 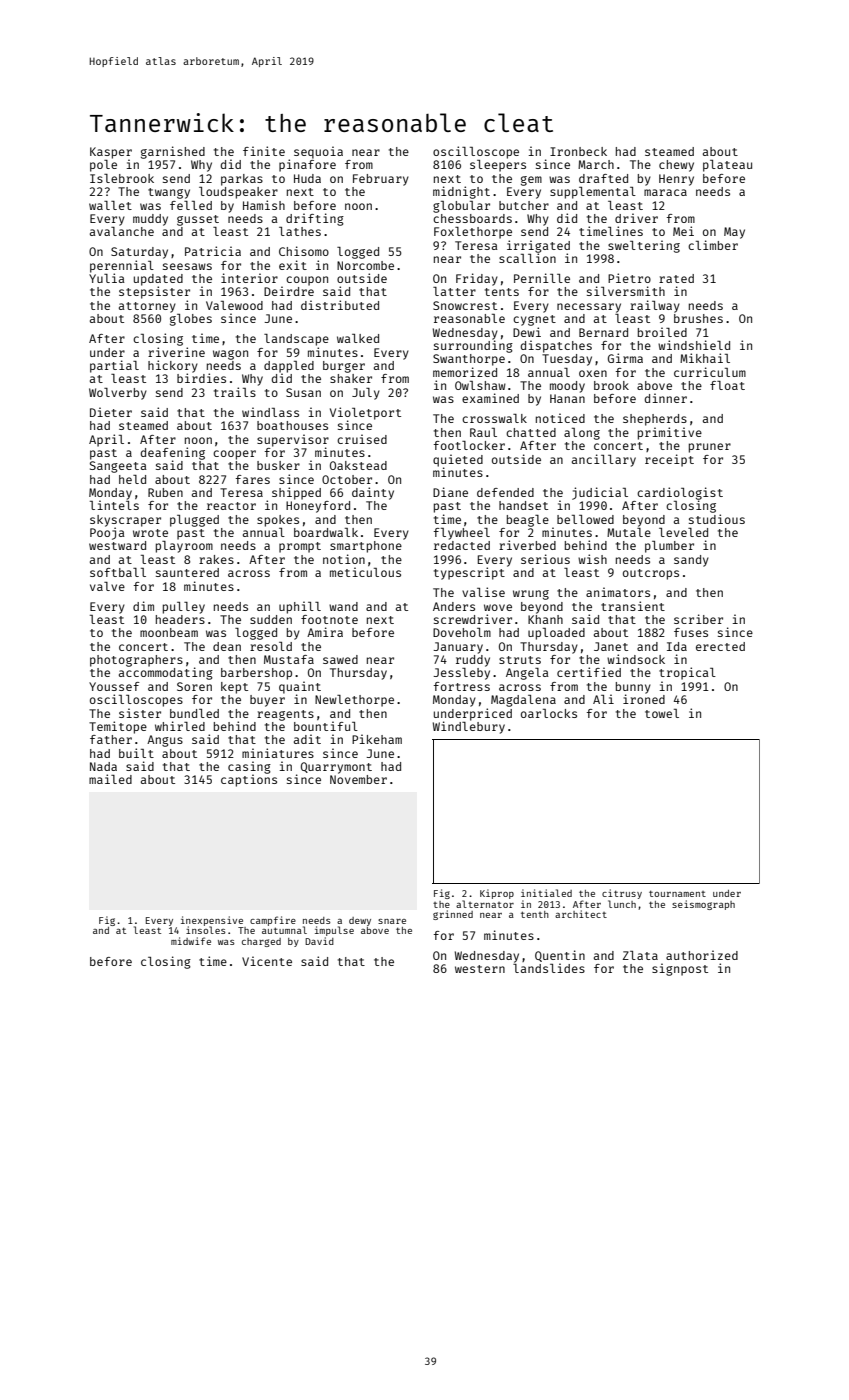 What do you see at coordinates (110, 779) in the document?
I see `mailed` at bounding box center [110, 779].
